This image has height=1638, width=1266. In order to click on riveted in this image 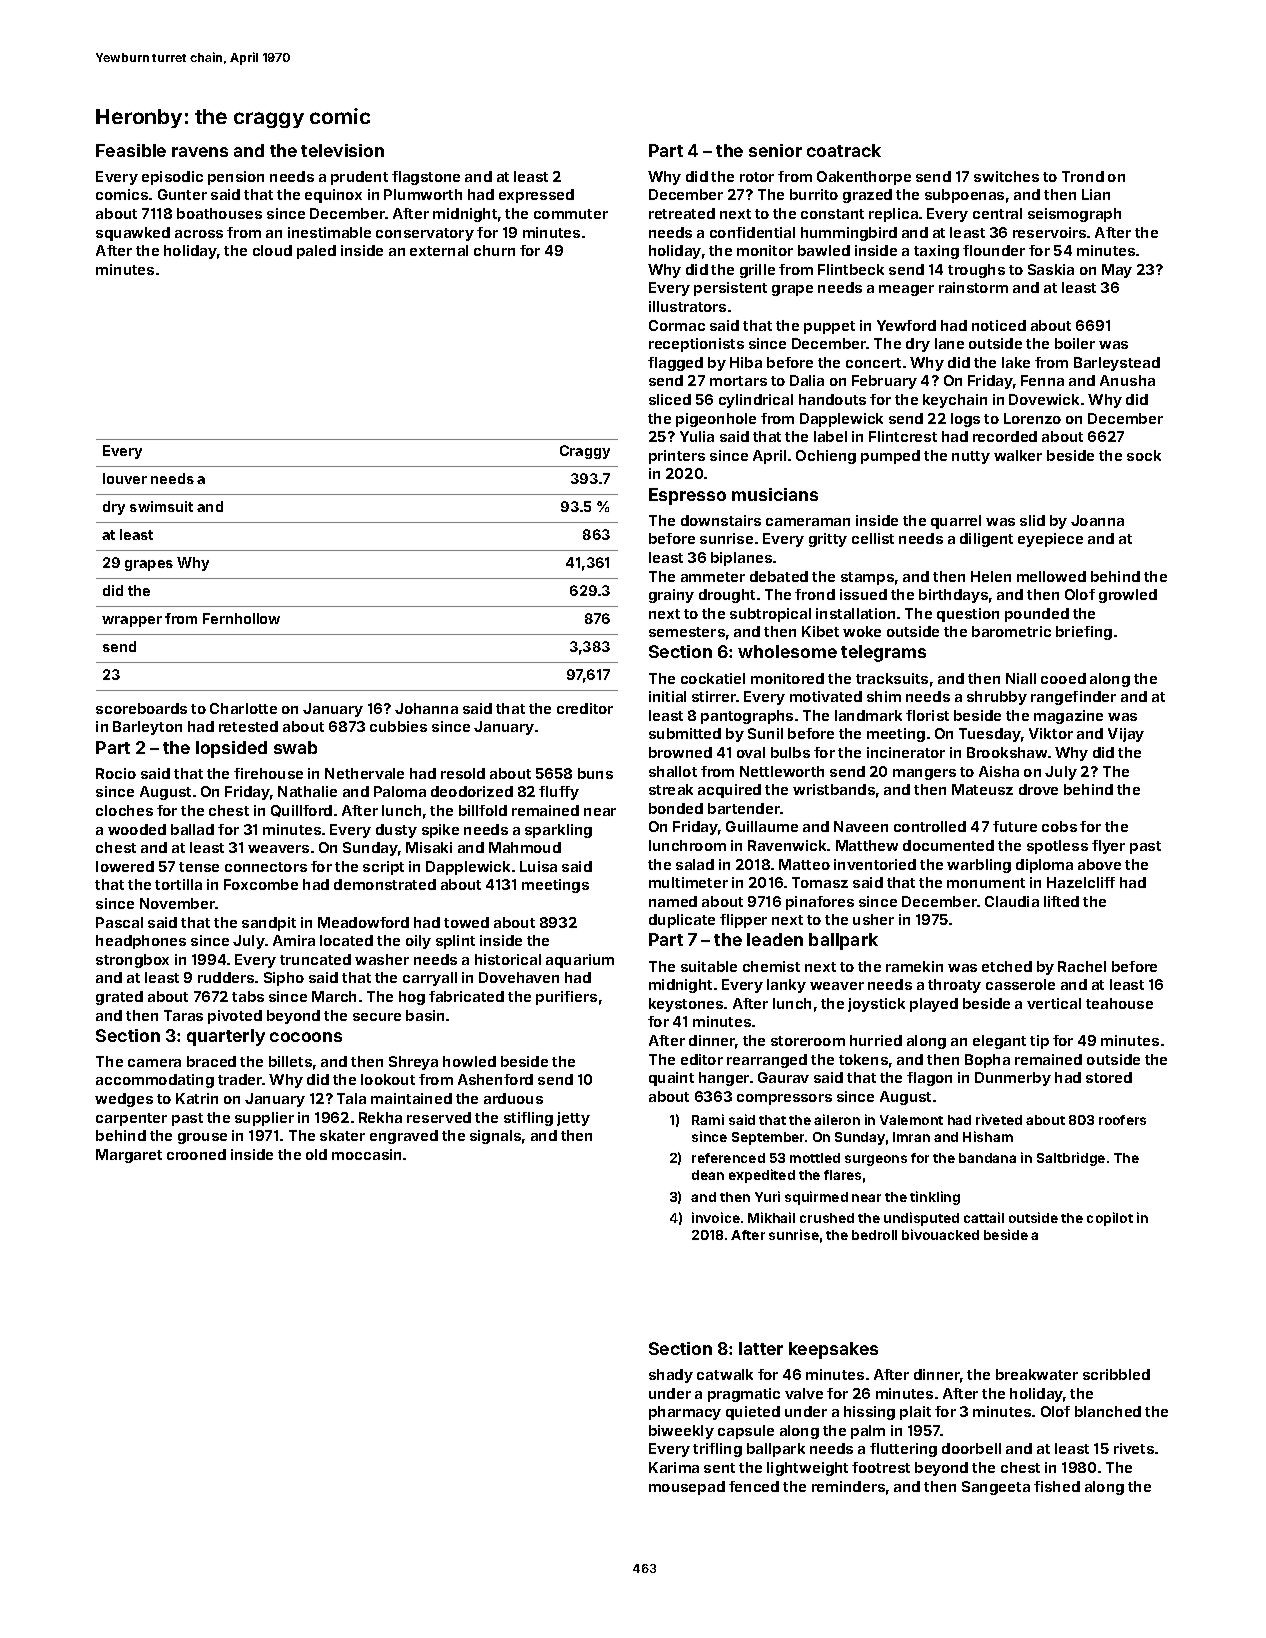, I will do `click(999, 1119)`.
